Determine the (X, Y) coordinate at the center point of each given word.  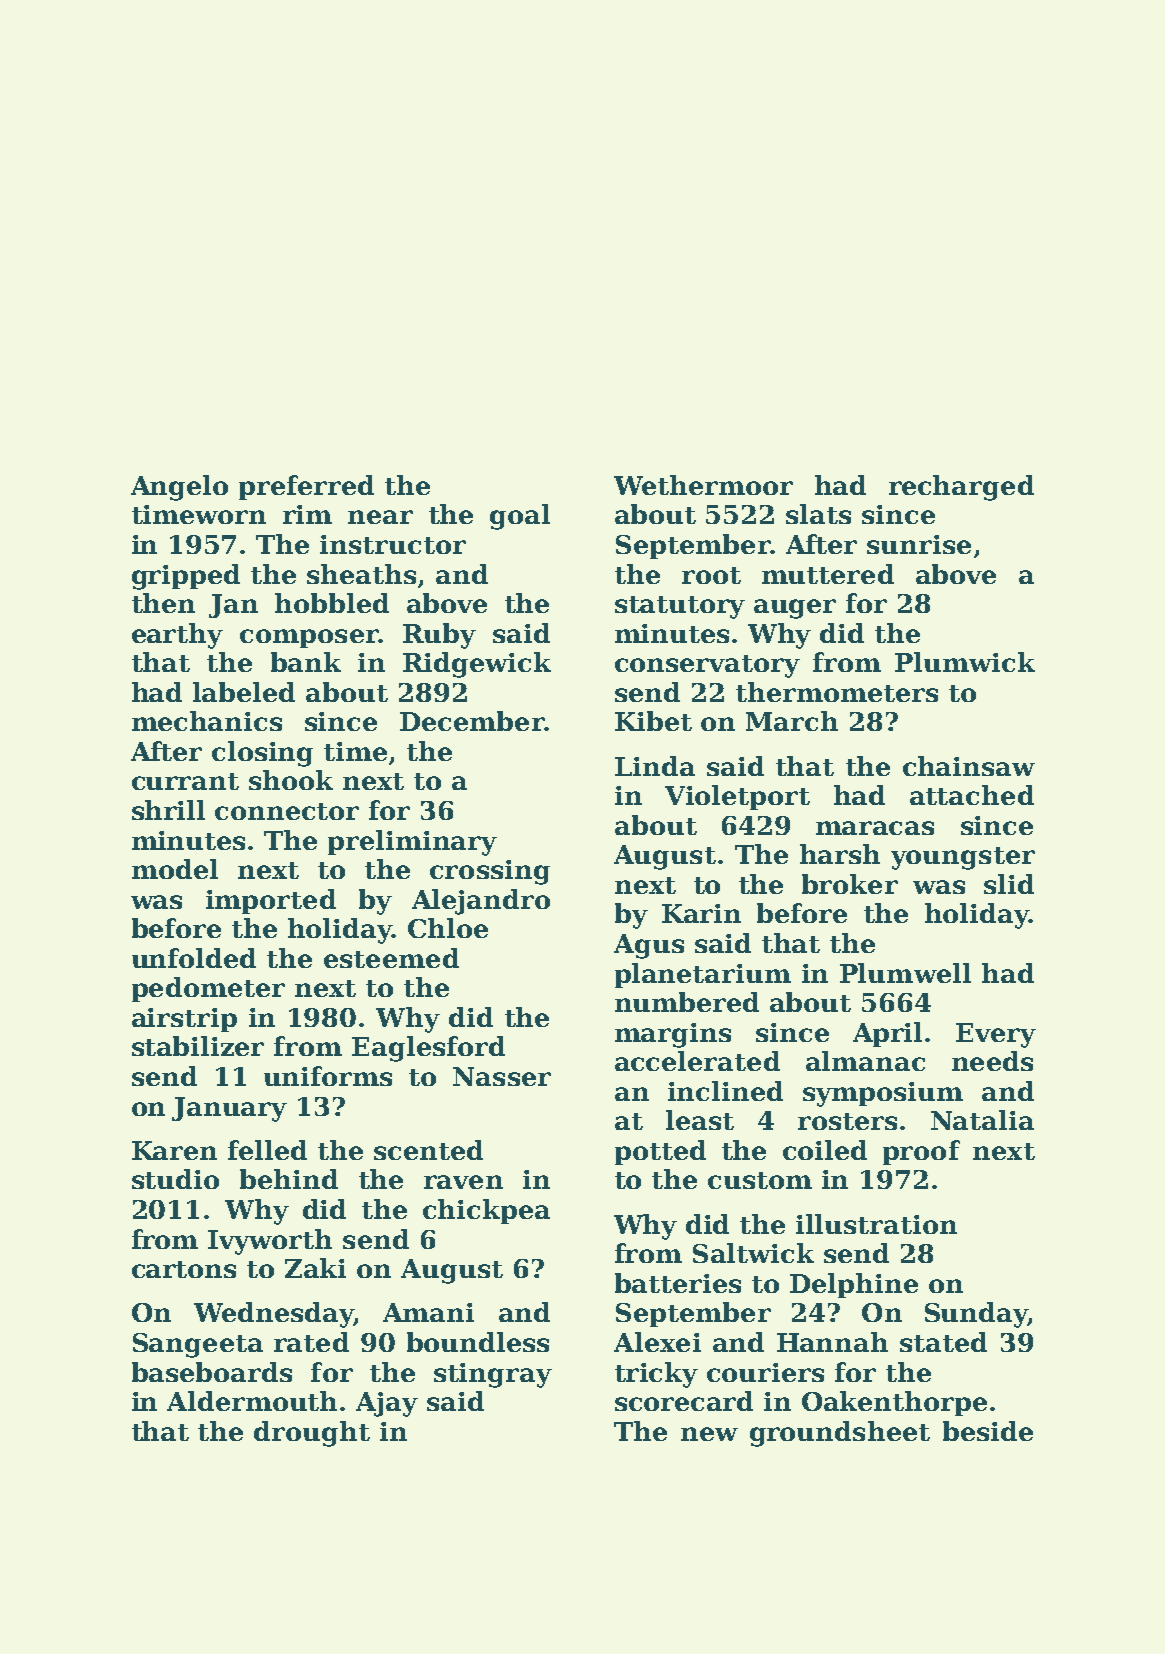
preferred (306, 487)
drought (312, 1434)
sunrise (919, 544)
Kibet (653, 721)
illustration (876, 1224)
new (709, 1434)
